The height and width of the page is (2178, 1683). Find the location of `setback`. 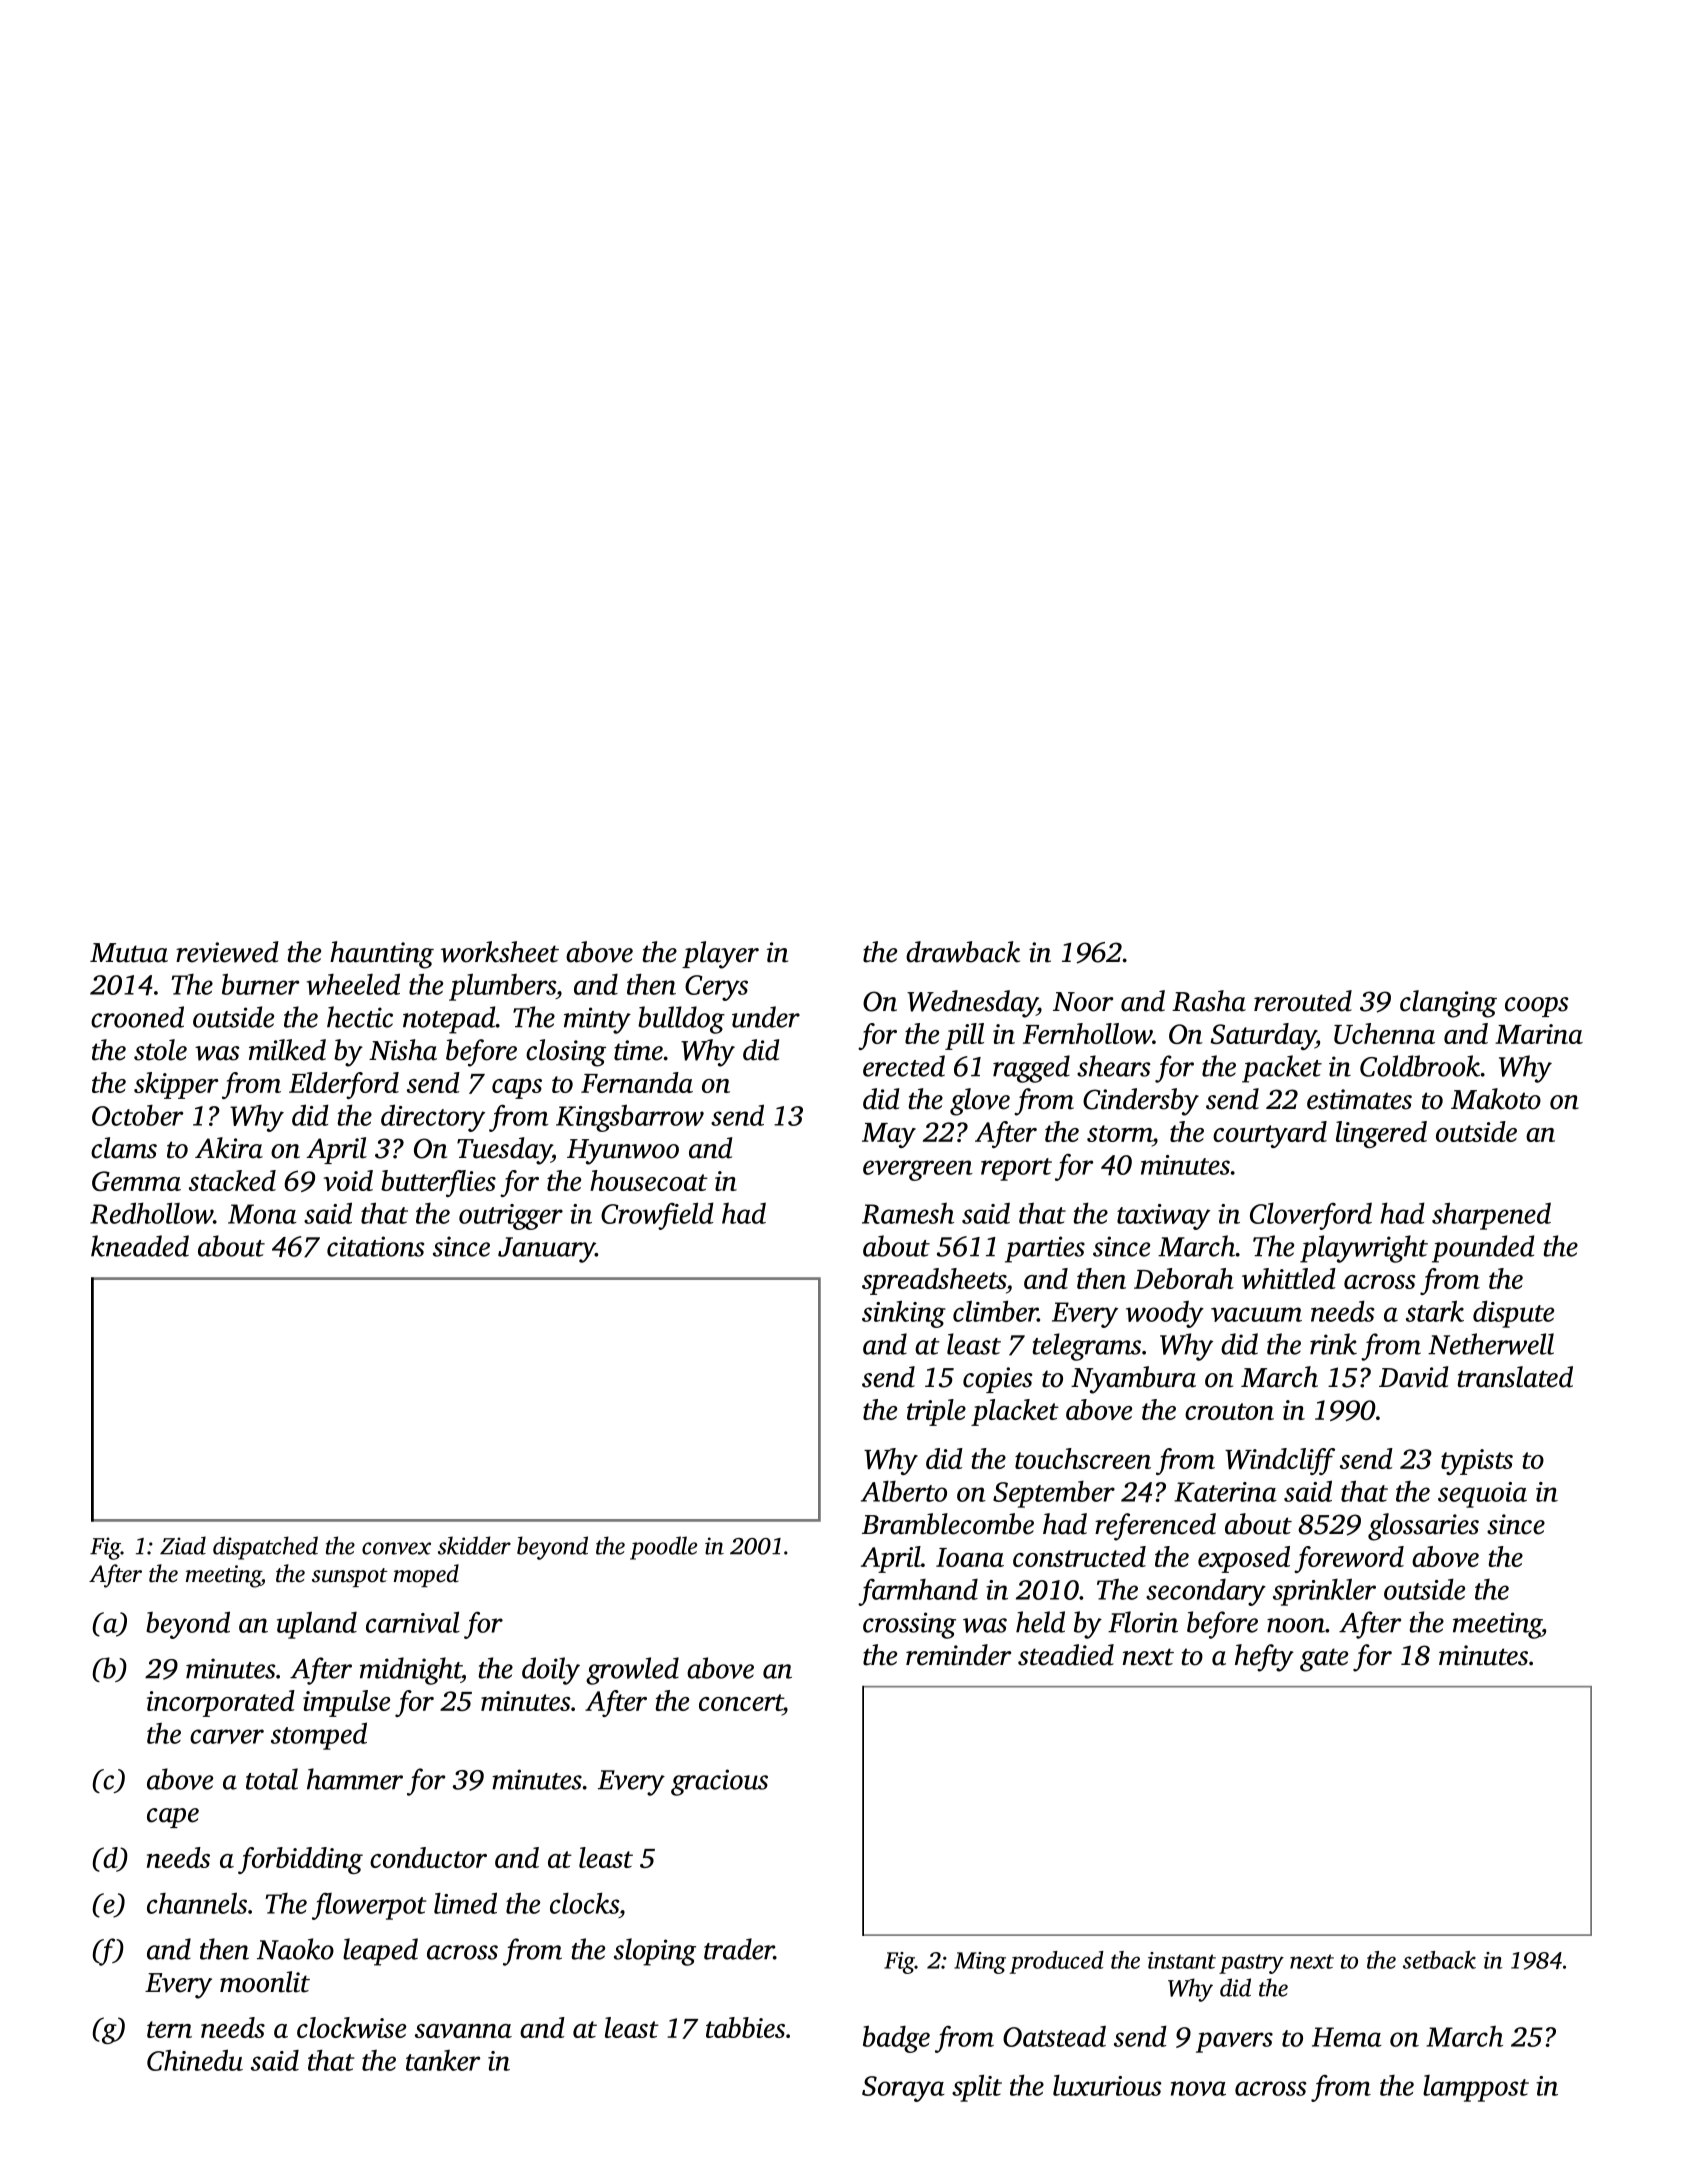

setback is located at coordinates (1439, 1960).
